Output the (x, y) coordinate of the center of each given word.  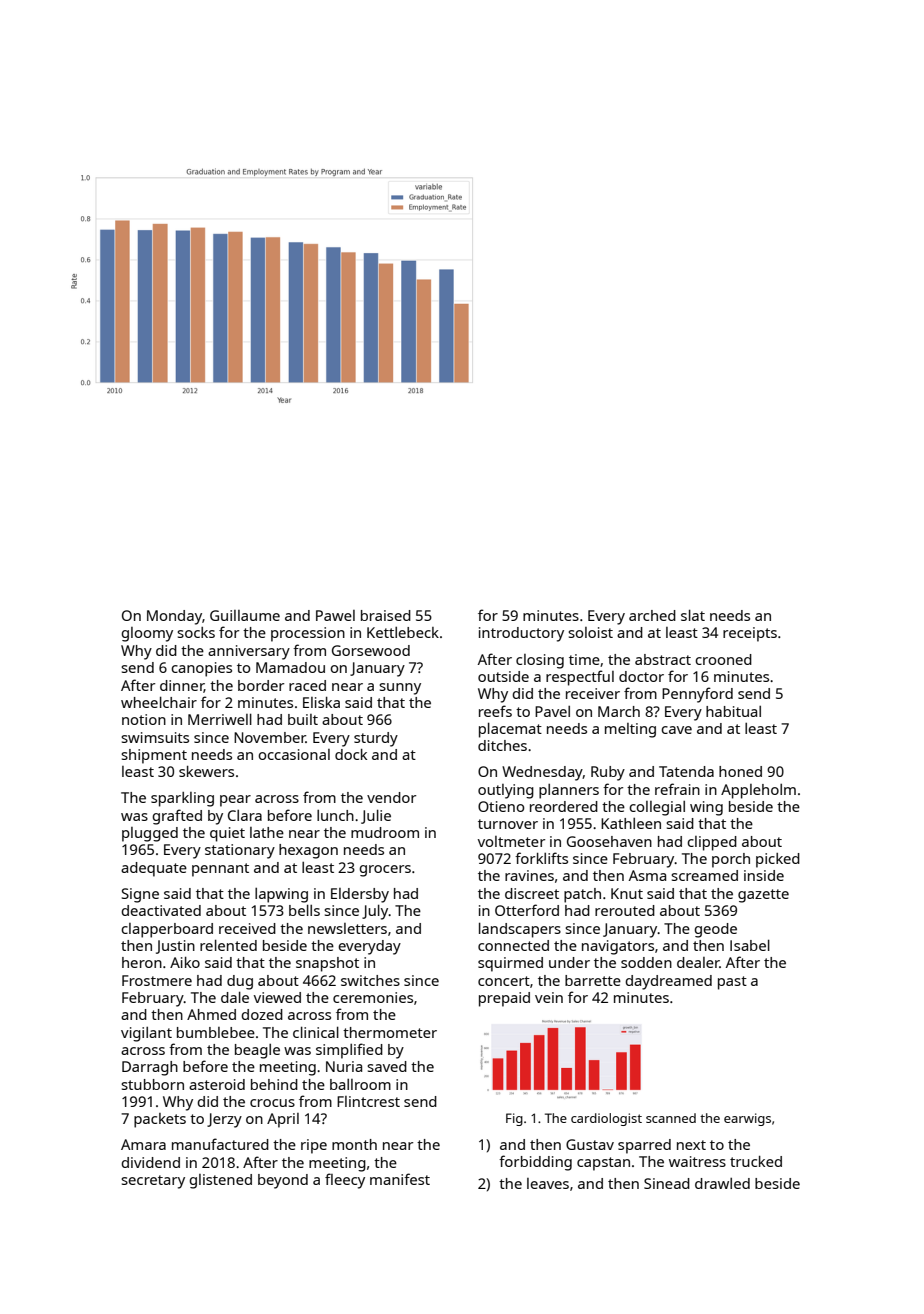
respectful (580, 678)
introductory (521, 634)
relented (228, 945)
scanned (671, 1118)
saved (387, 1066)
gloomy (147, 634)
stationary (240, 851)
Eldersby (360, 895)
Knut (627, 893)
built (303, 719)
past (732, 983)
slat (693, 615)
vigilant (146, 1034)
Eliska (321, 702)
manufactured (220, 1144)
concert (504, 981)
